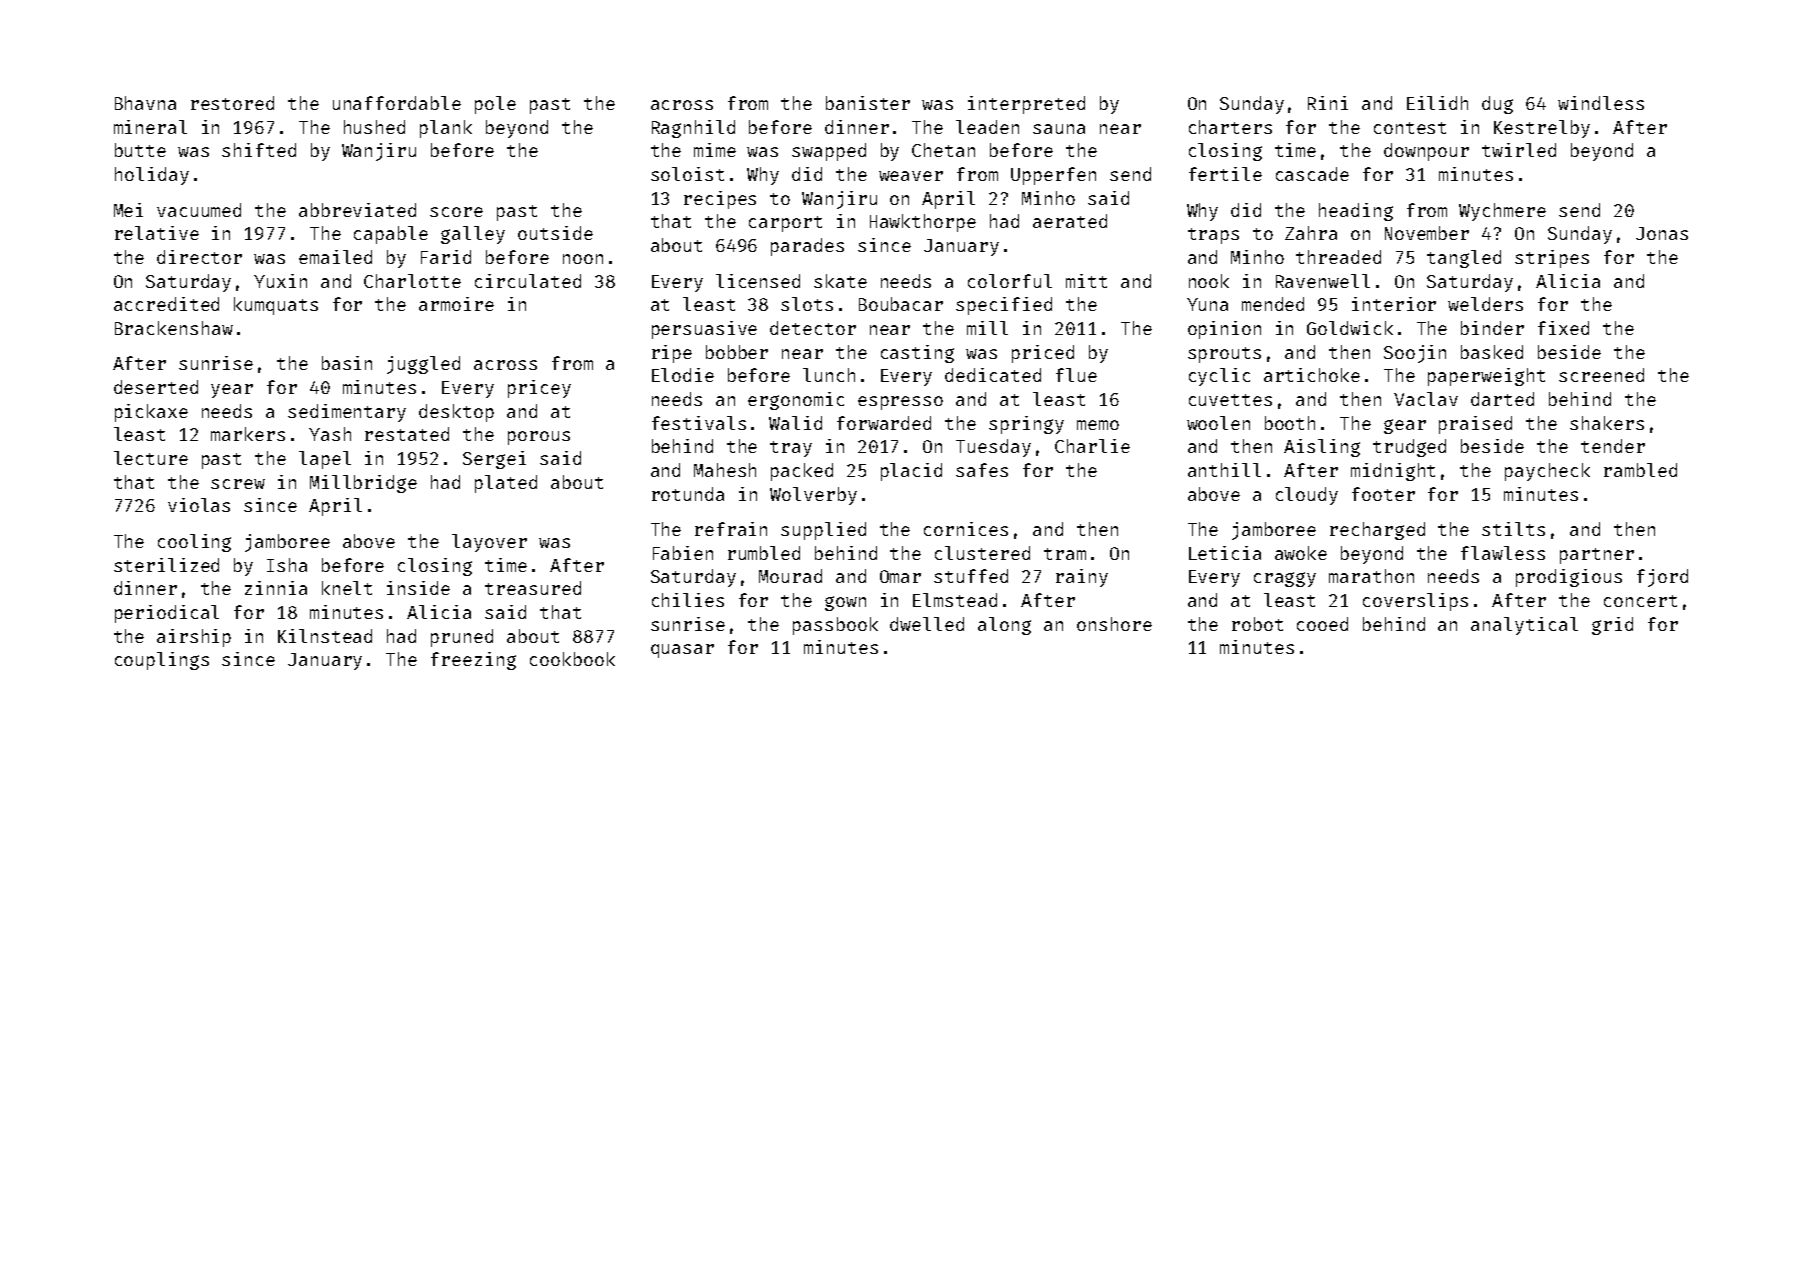  Describe the element at coordinates (572, 659) in the screenshot. I see `cookbook` at that location.
